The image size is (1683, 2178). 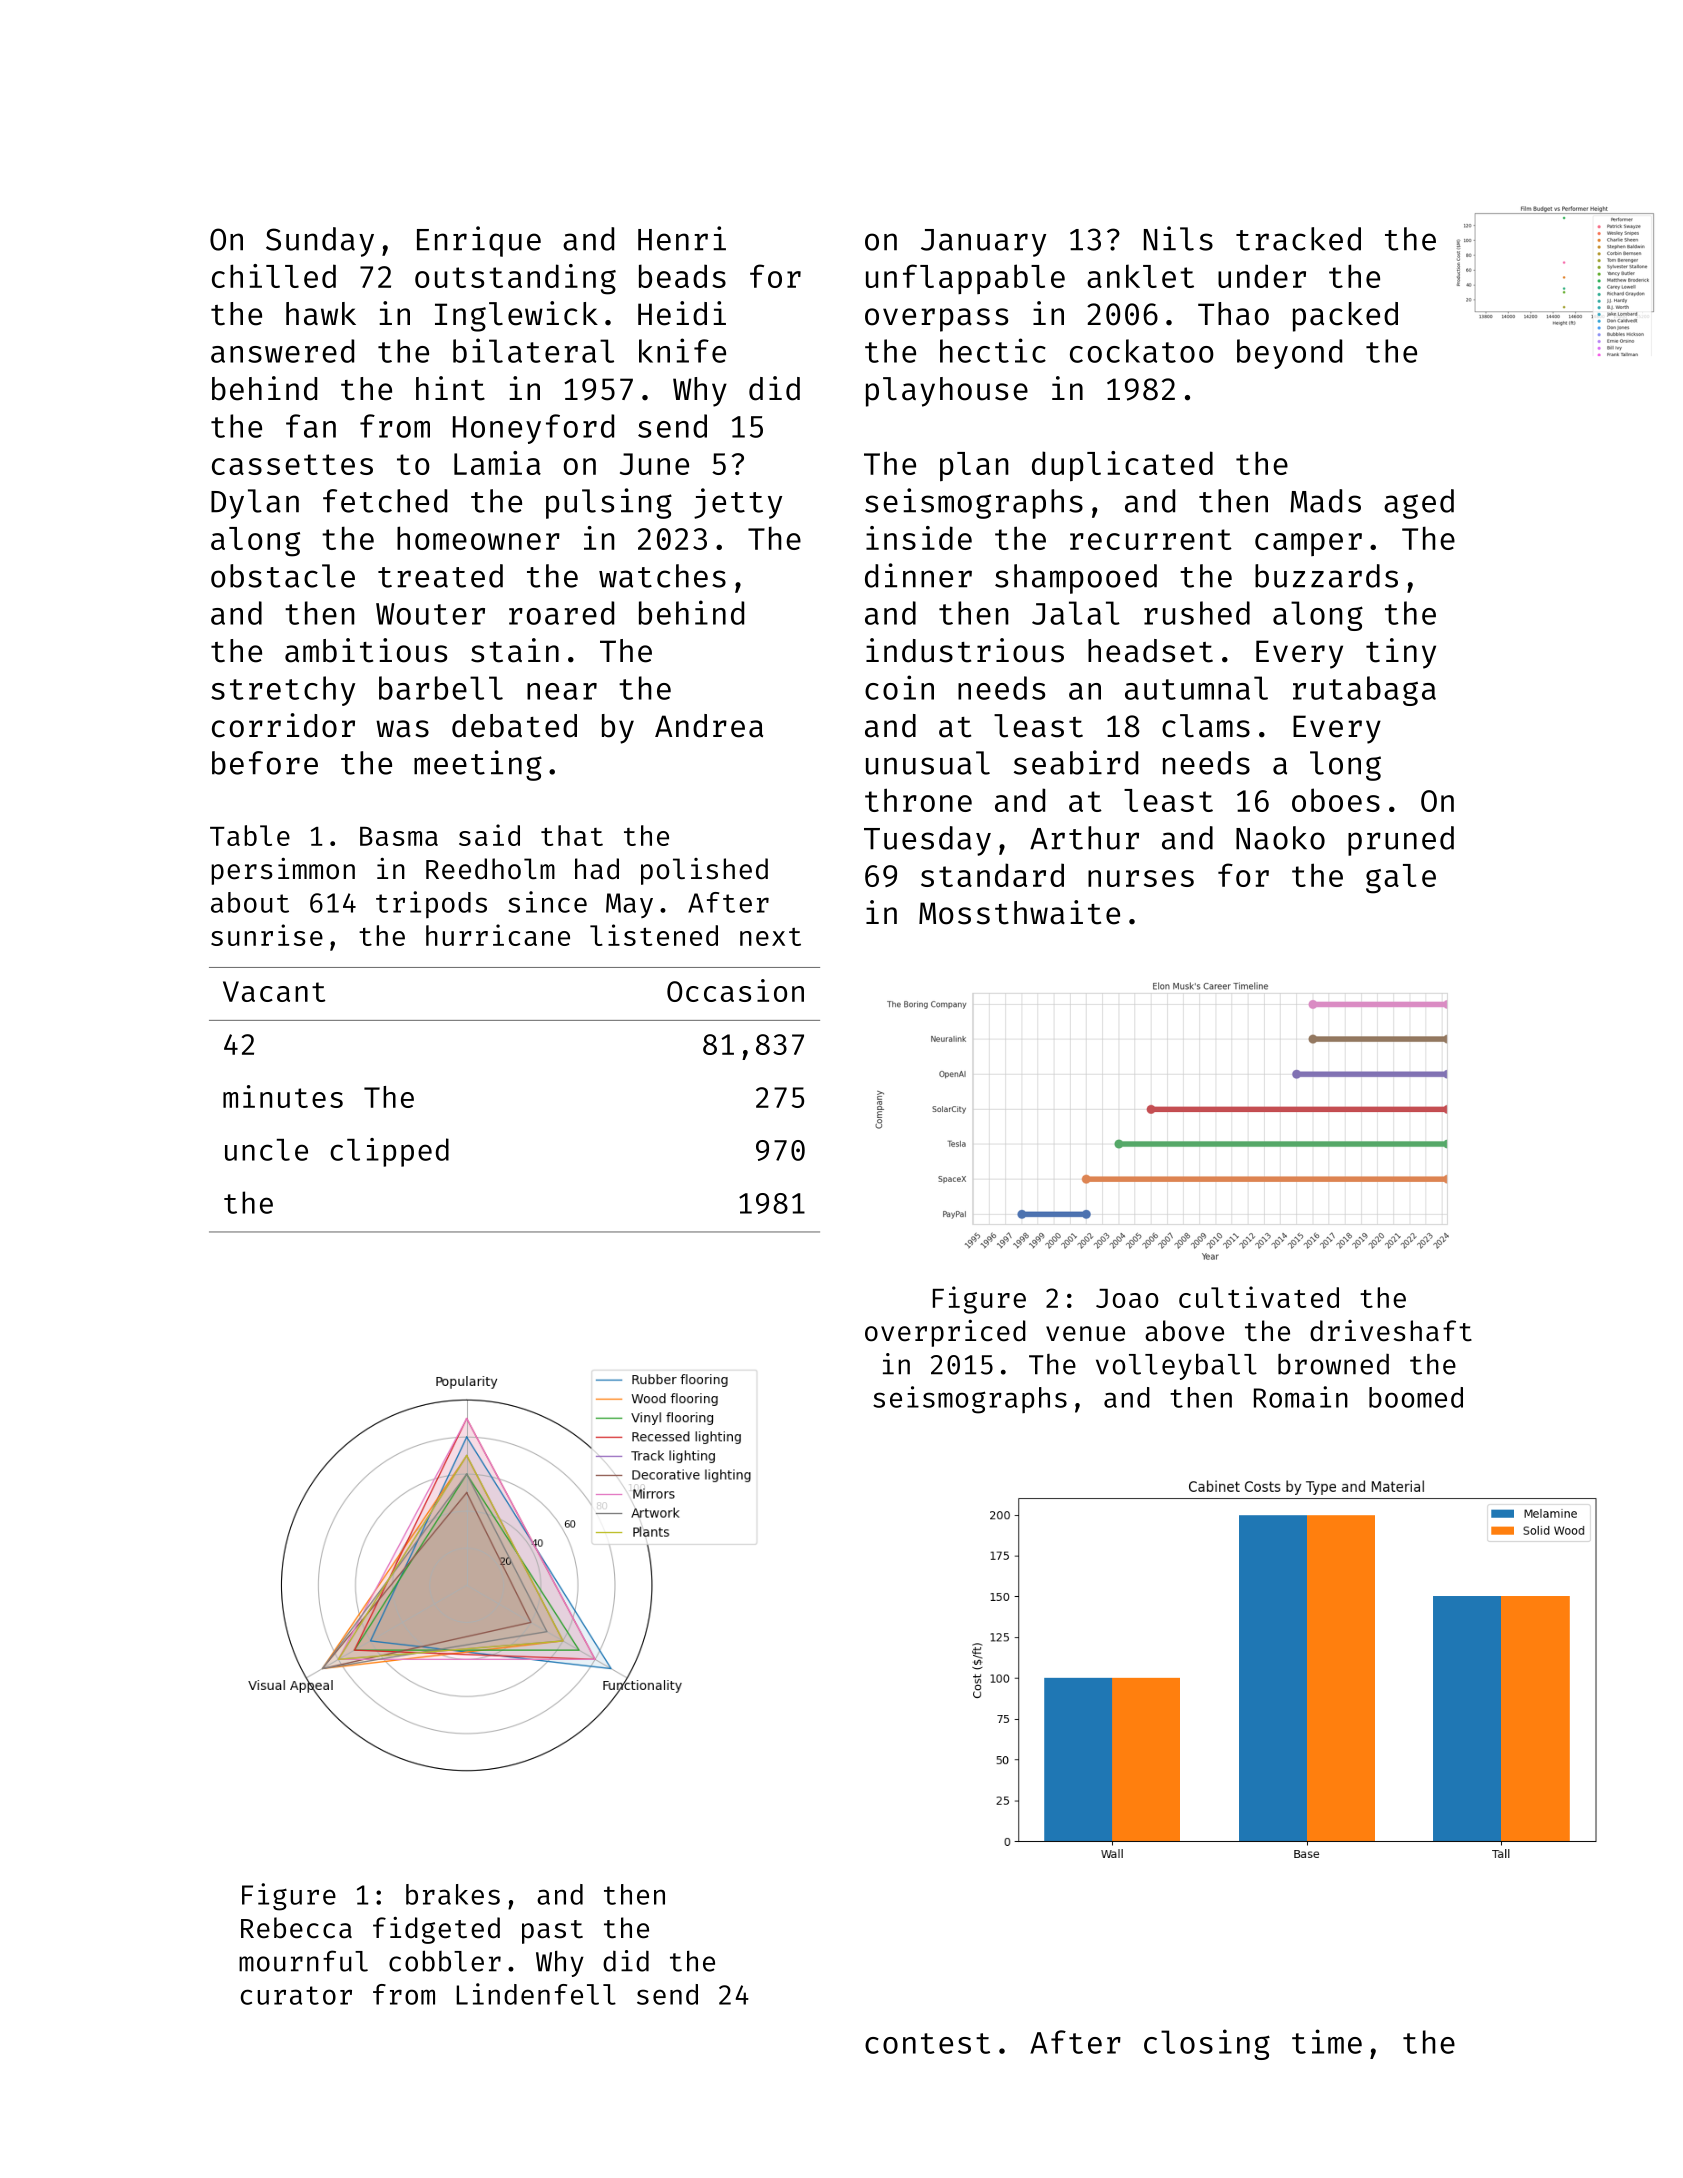 What do you see at coordinates (266, 1150) in the image?
I see `uncle` at bounding box center [266, 1150].
